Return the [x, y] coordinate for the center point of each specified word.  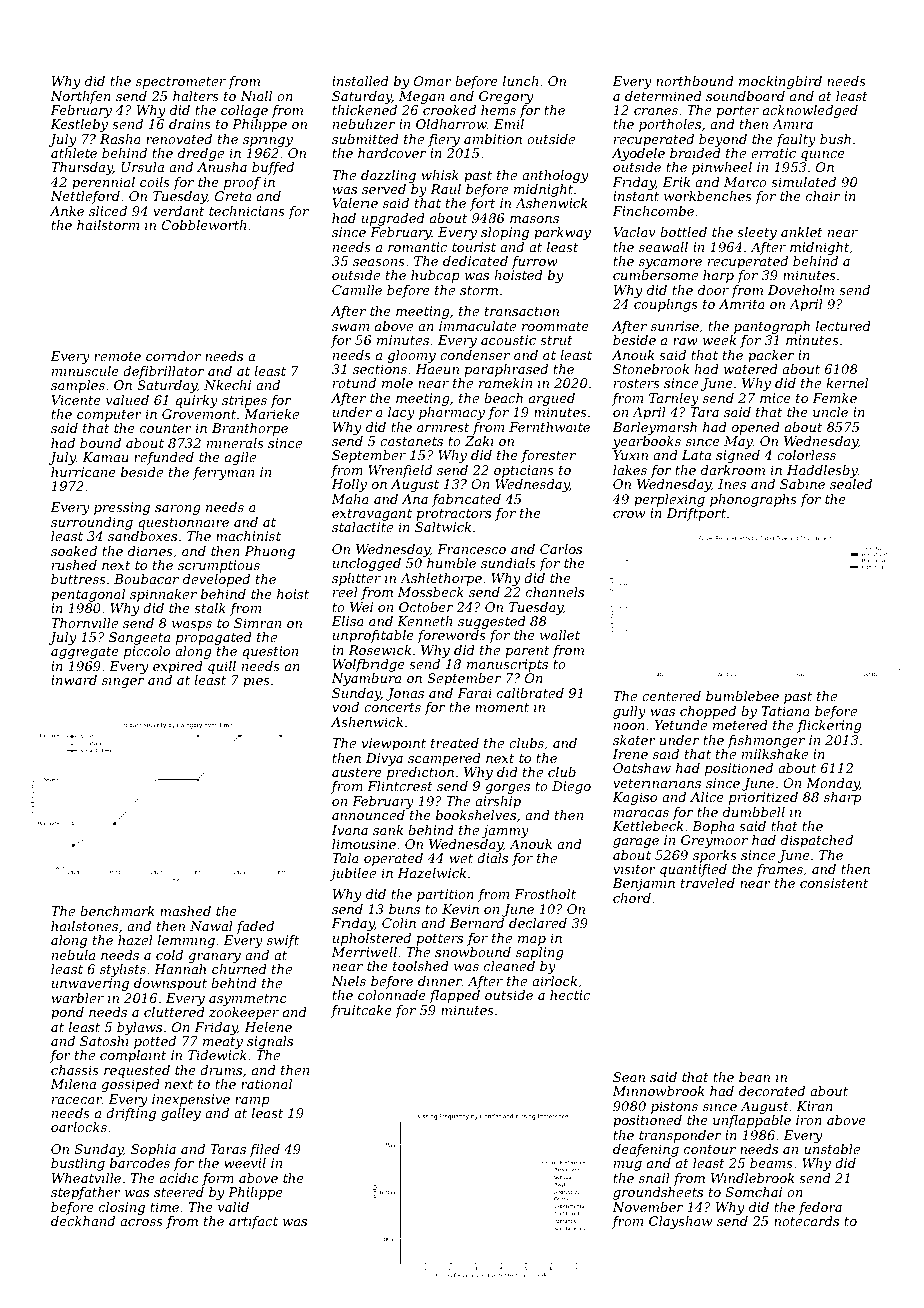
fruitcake [361, 1011]
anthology [555, 176]
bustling [78, 1164]
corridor [173, 356]
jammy [505, 831]
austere [357, 772]
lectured [843, 326]
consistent [834, 883]
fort [482, 204]
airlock [554, 981]
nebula [73, 955]
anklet [802, 232]
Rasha [120, 139]
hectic [570, 995]
